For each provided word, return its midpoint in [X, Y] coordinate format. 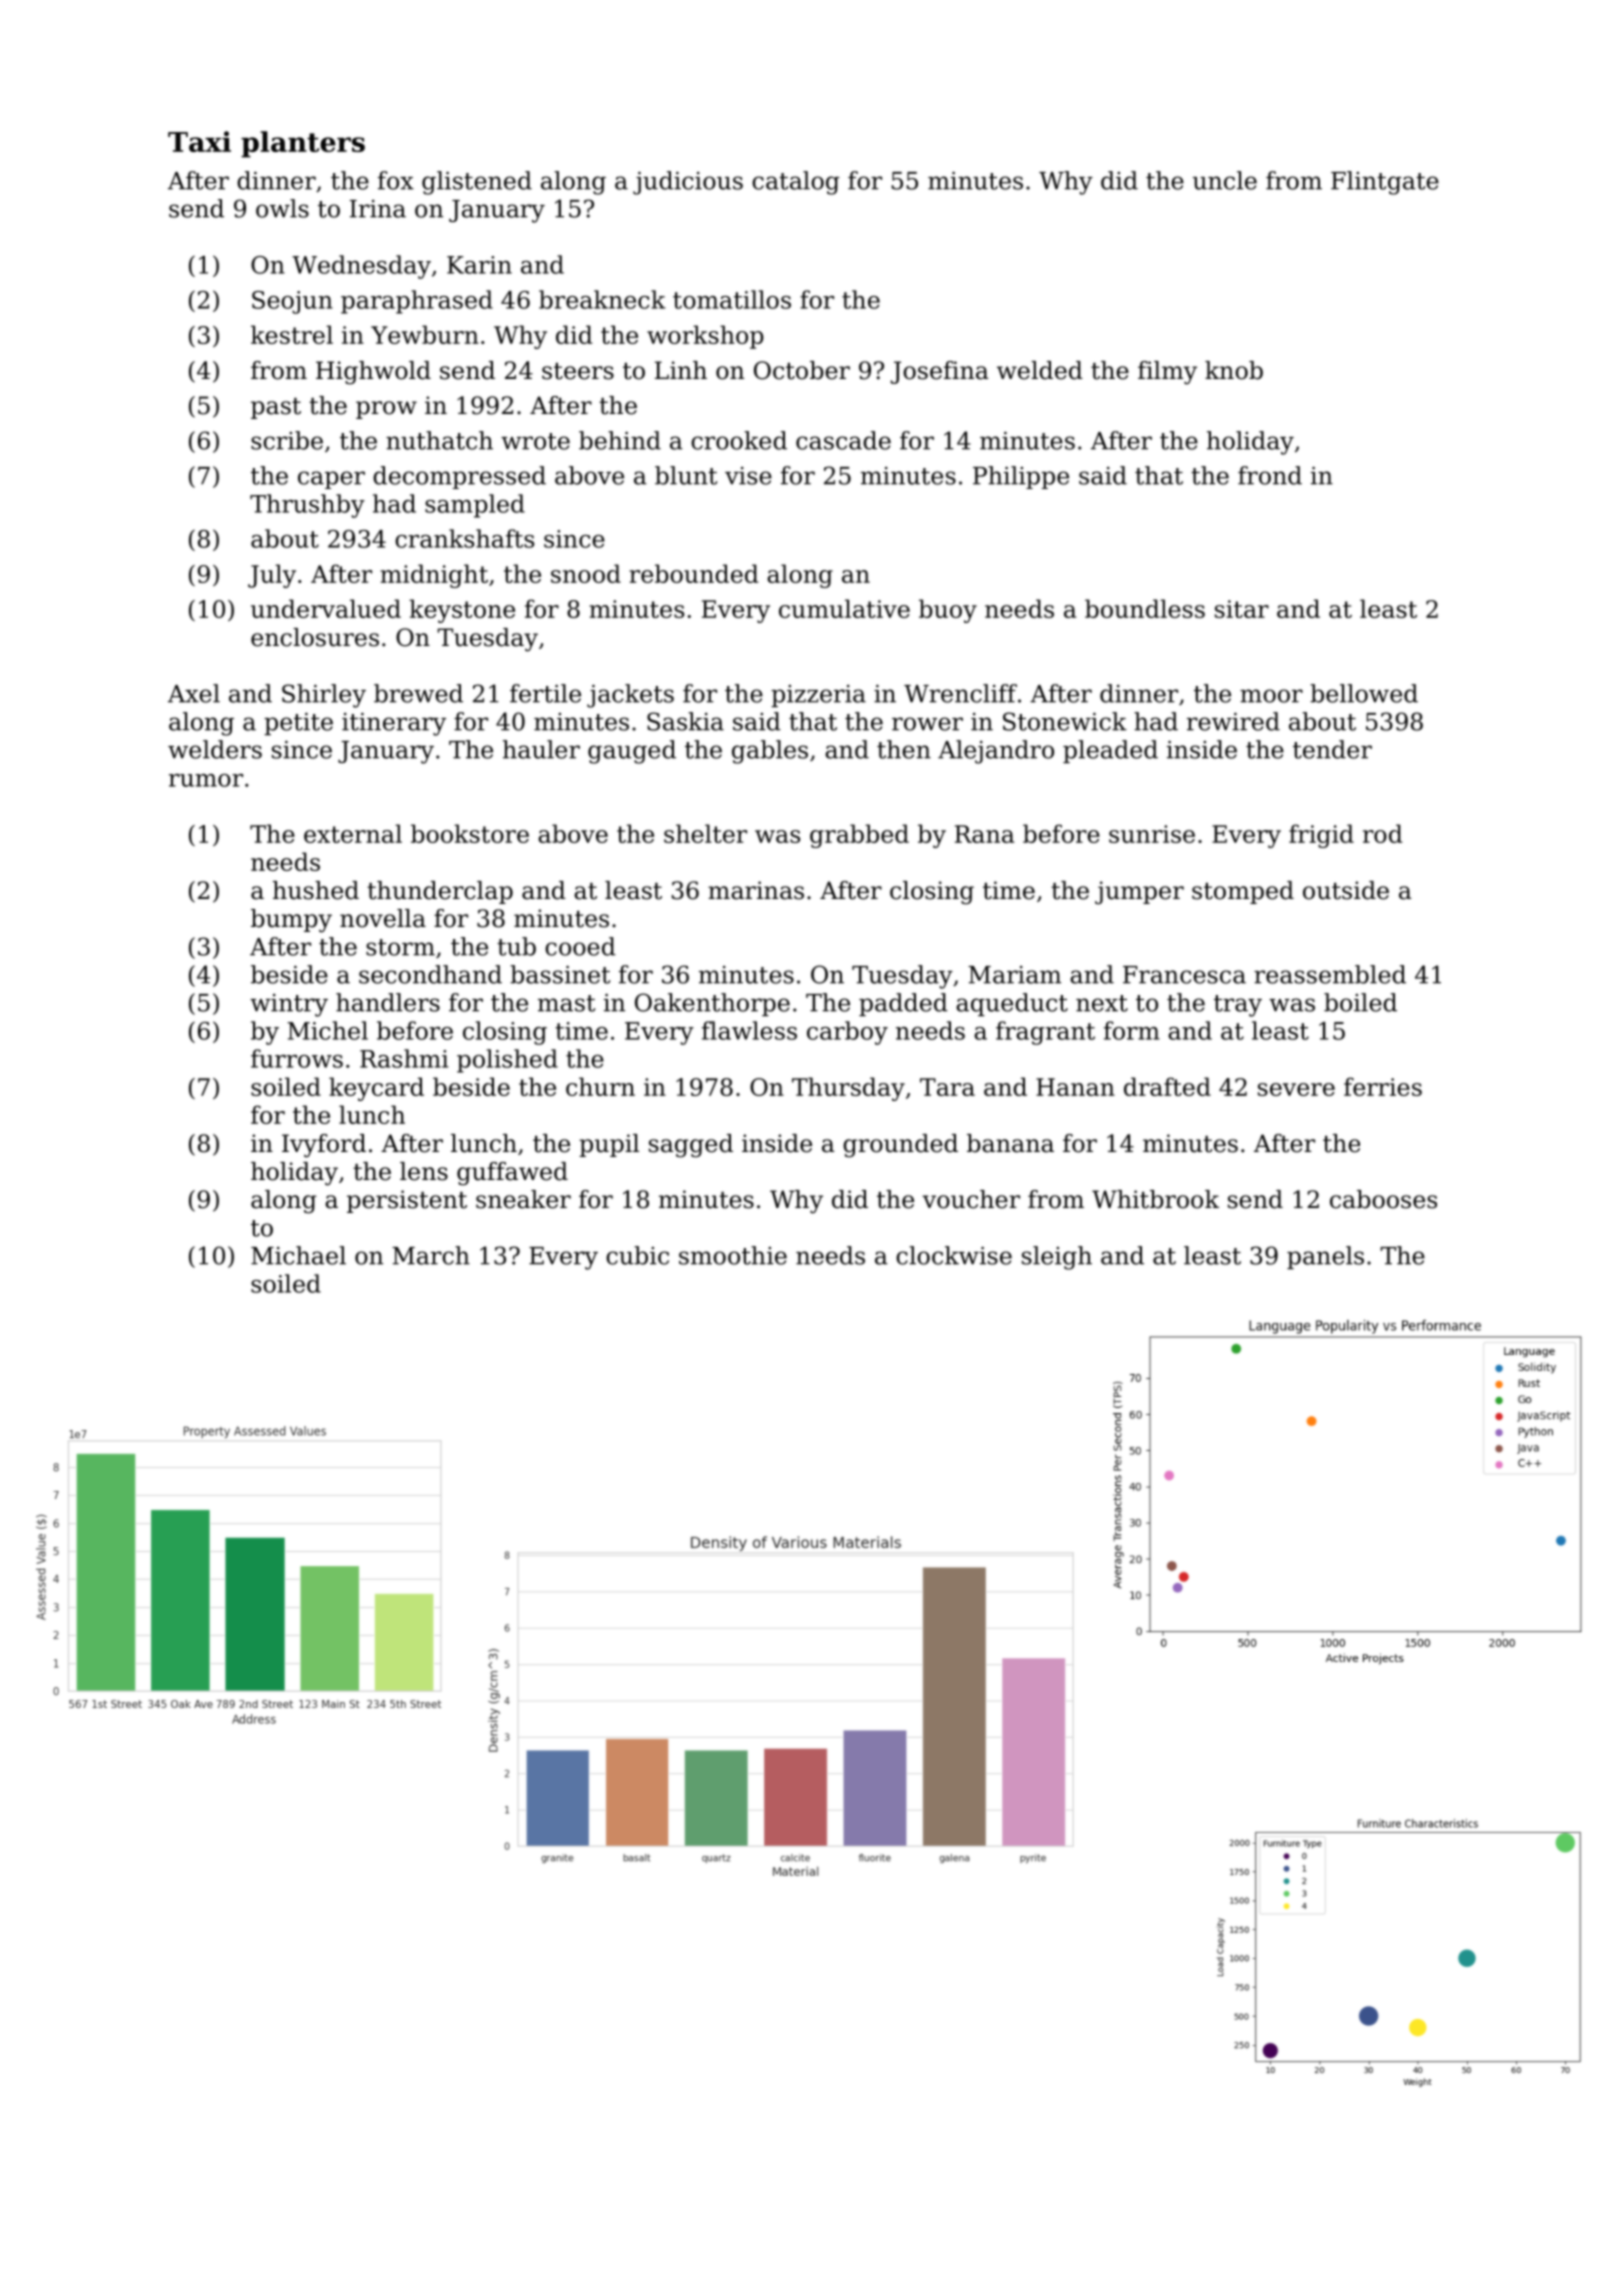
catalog [796, 183]
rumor [206, 780]
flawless [749, 1030]
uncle [1225, 180]
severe [1296, 1089]
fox [396, 180]
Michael [298, 1255]
